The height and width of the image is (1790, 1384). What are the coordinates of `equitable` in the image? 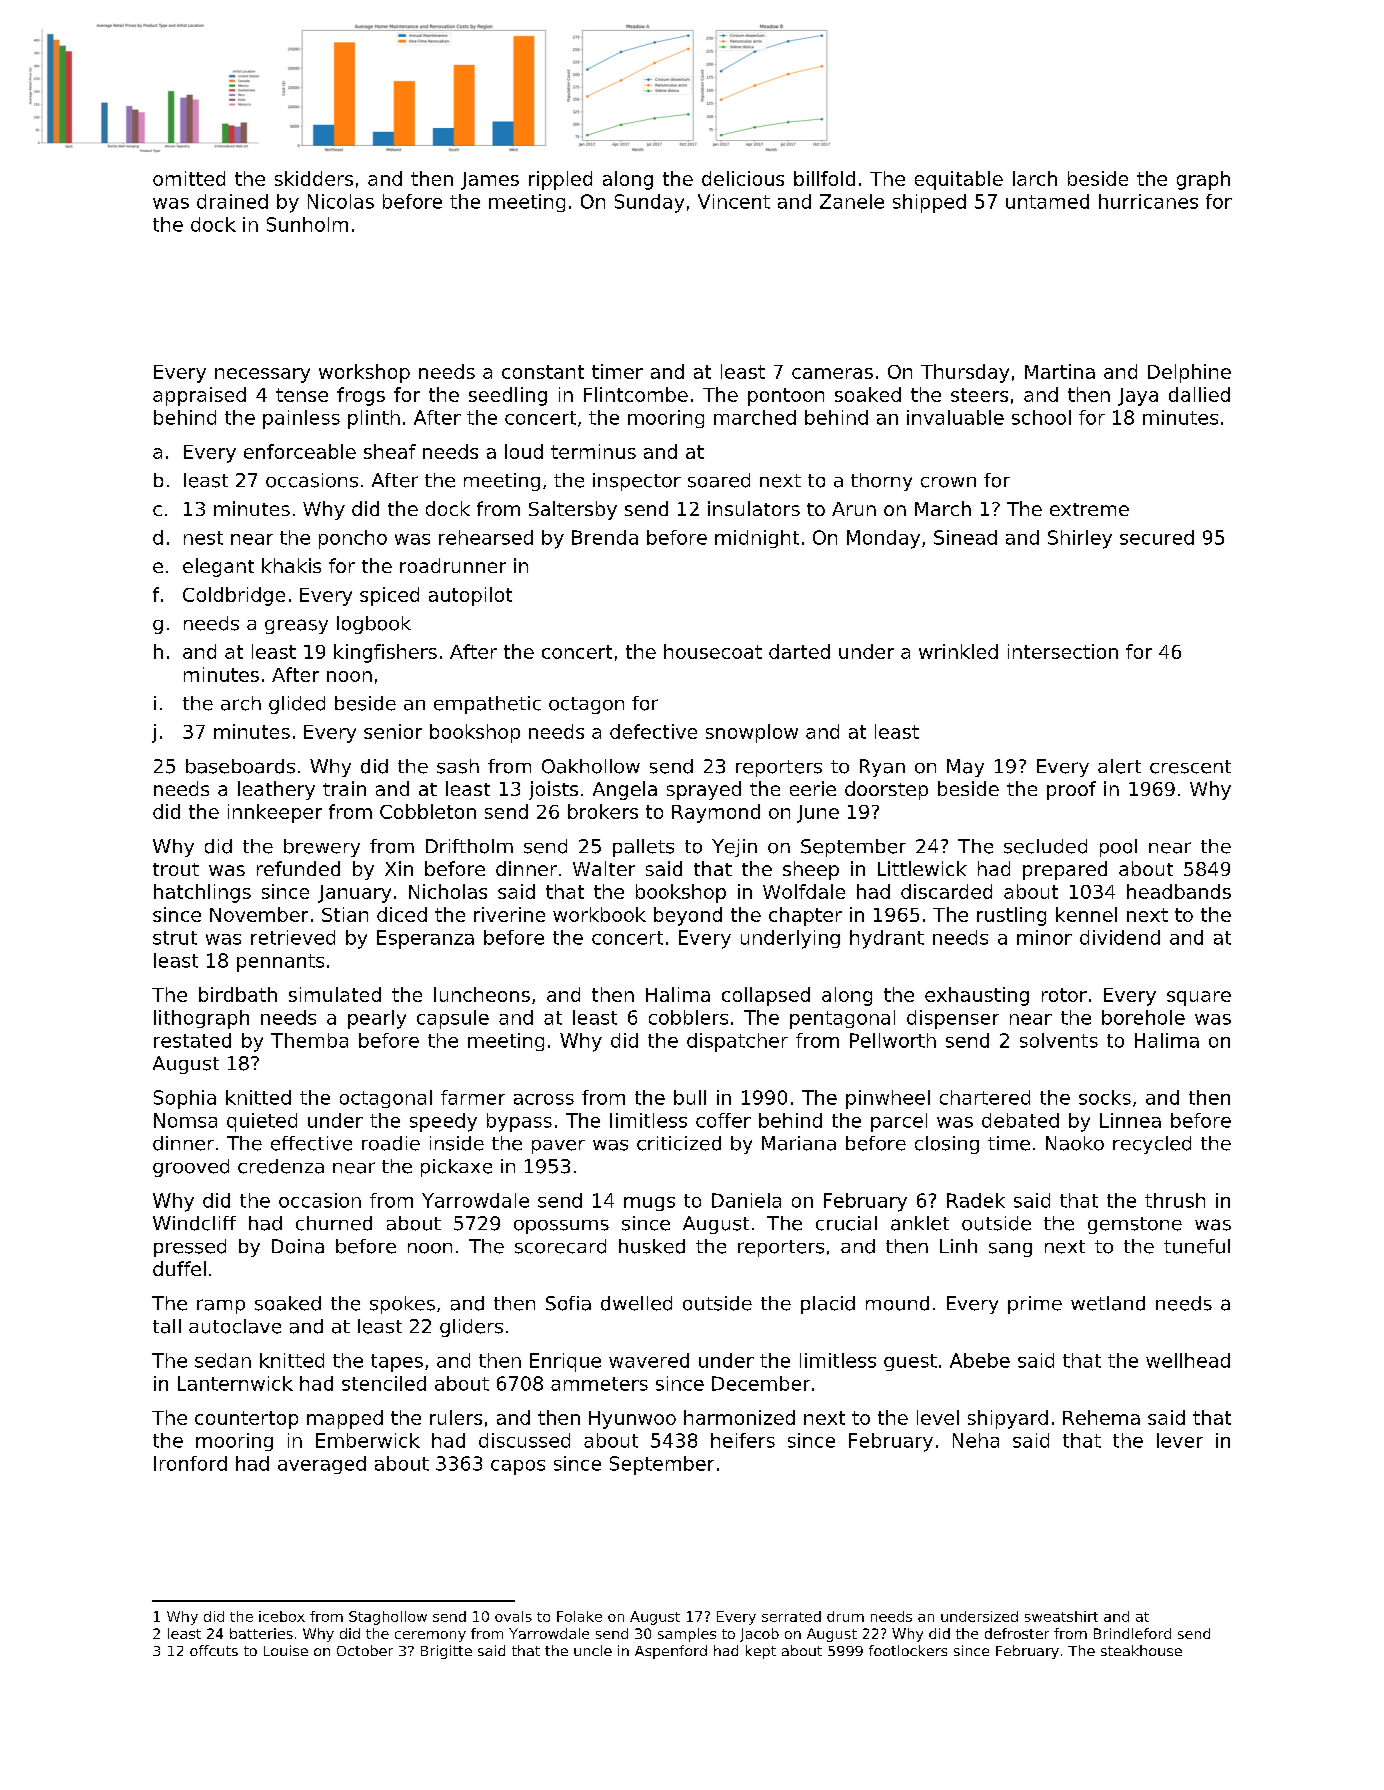 It's located at (959, 180).
